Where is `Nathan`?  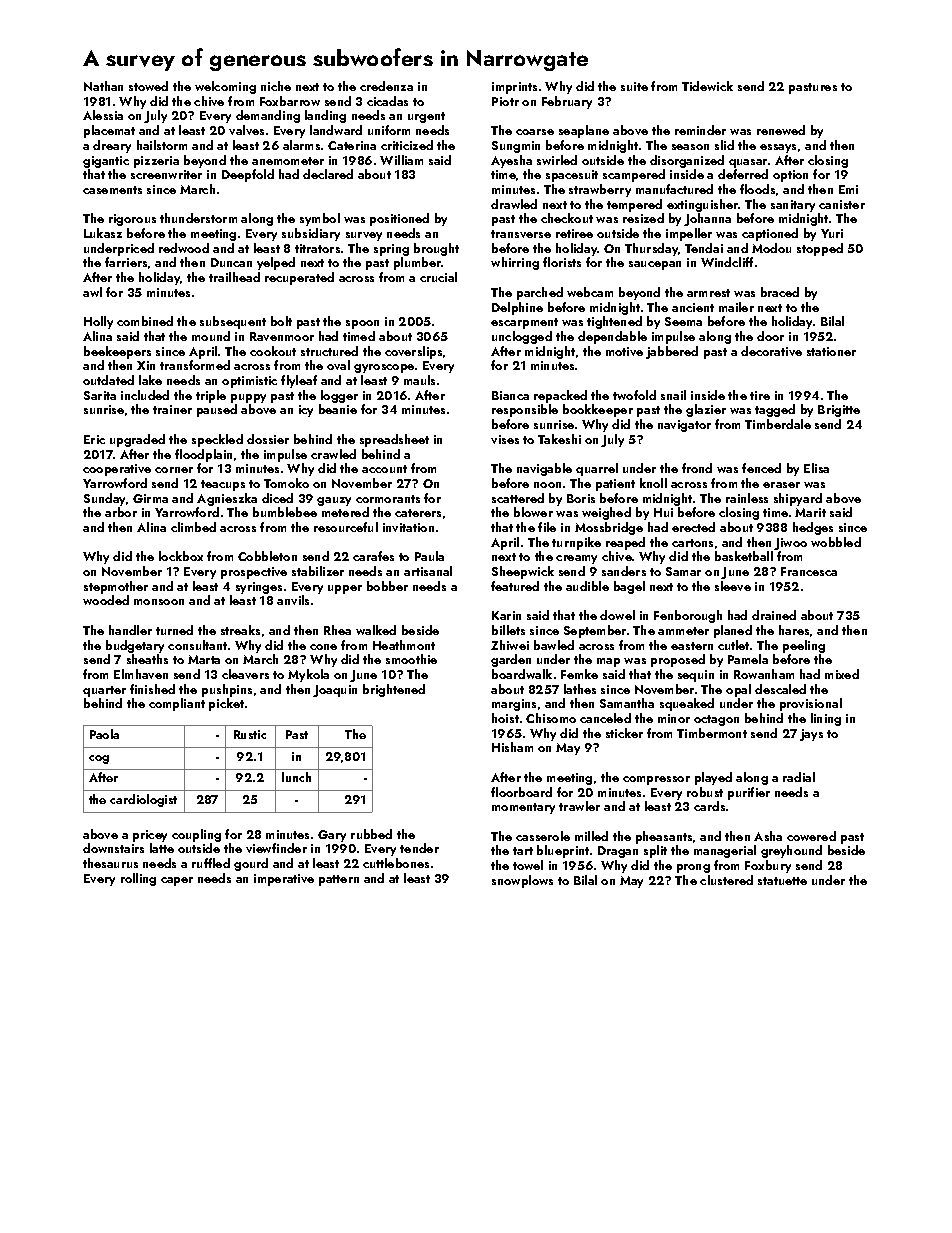
Nathan is located at coordinates (103, 86).
